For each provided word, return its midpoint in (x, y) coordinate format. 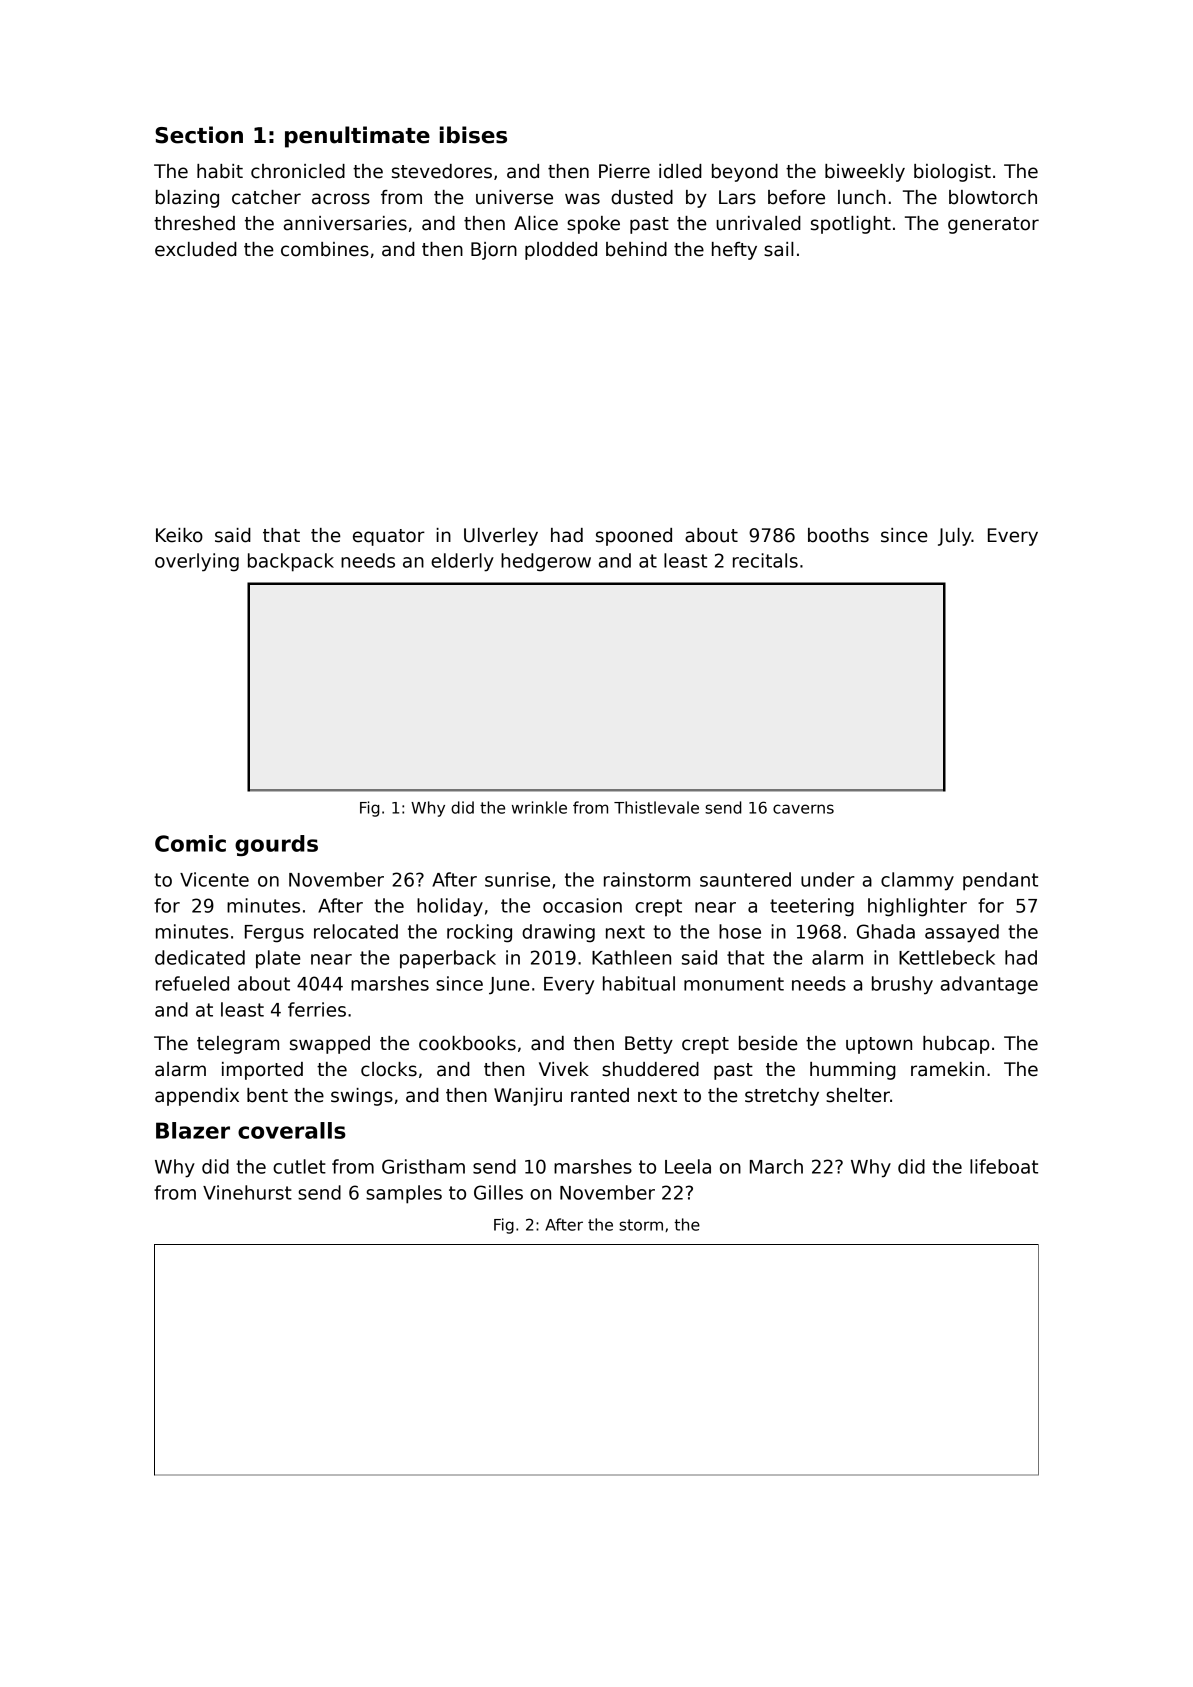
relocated (356, 931)
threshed (194, 223)
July (955, 537)
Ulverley (501, 537)
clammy (917, 881)
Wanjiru (528, 1097)
